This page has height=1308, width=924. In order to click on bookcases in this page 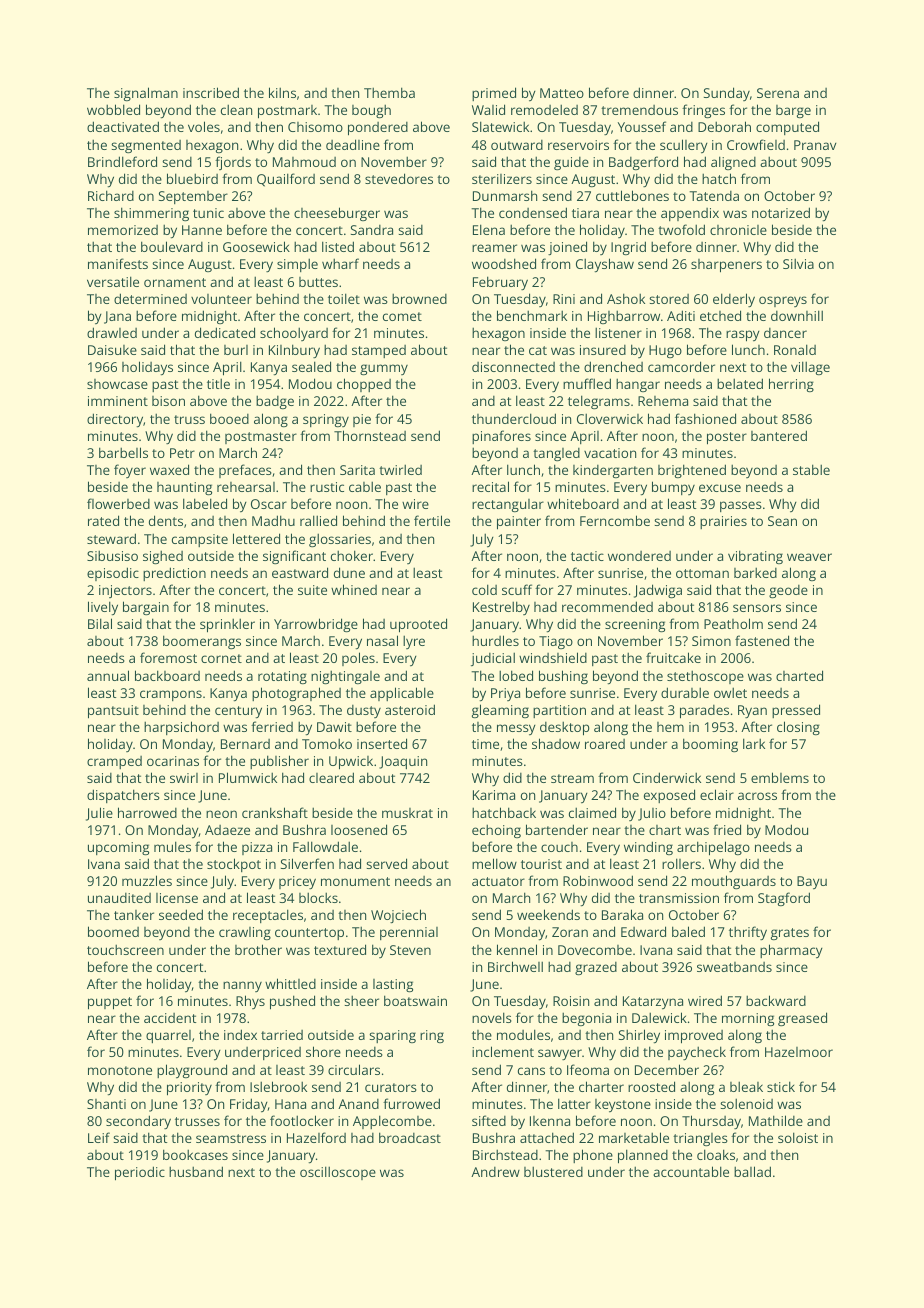, I will do `click(195, 1154)`.
